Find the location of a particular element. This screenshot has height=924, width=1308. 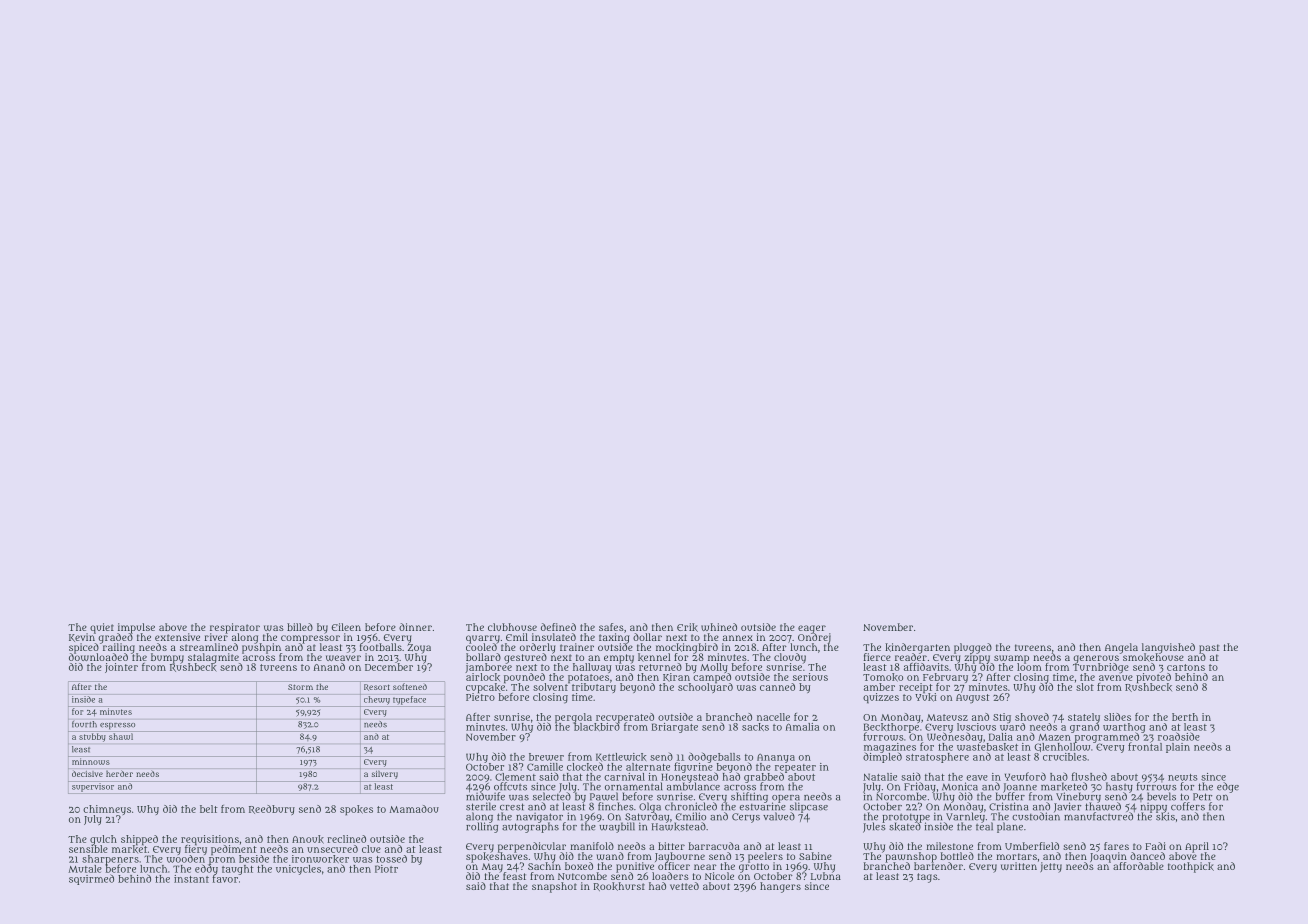

belt is located at coordinates (209, 809).
